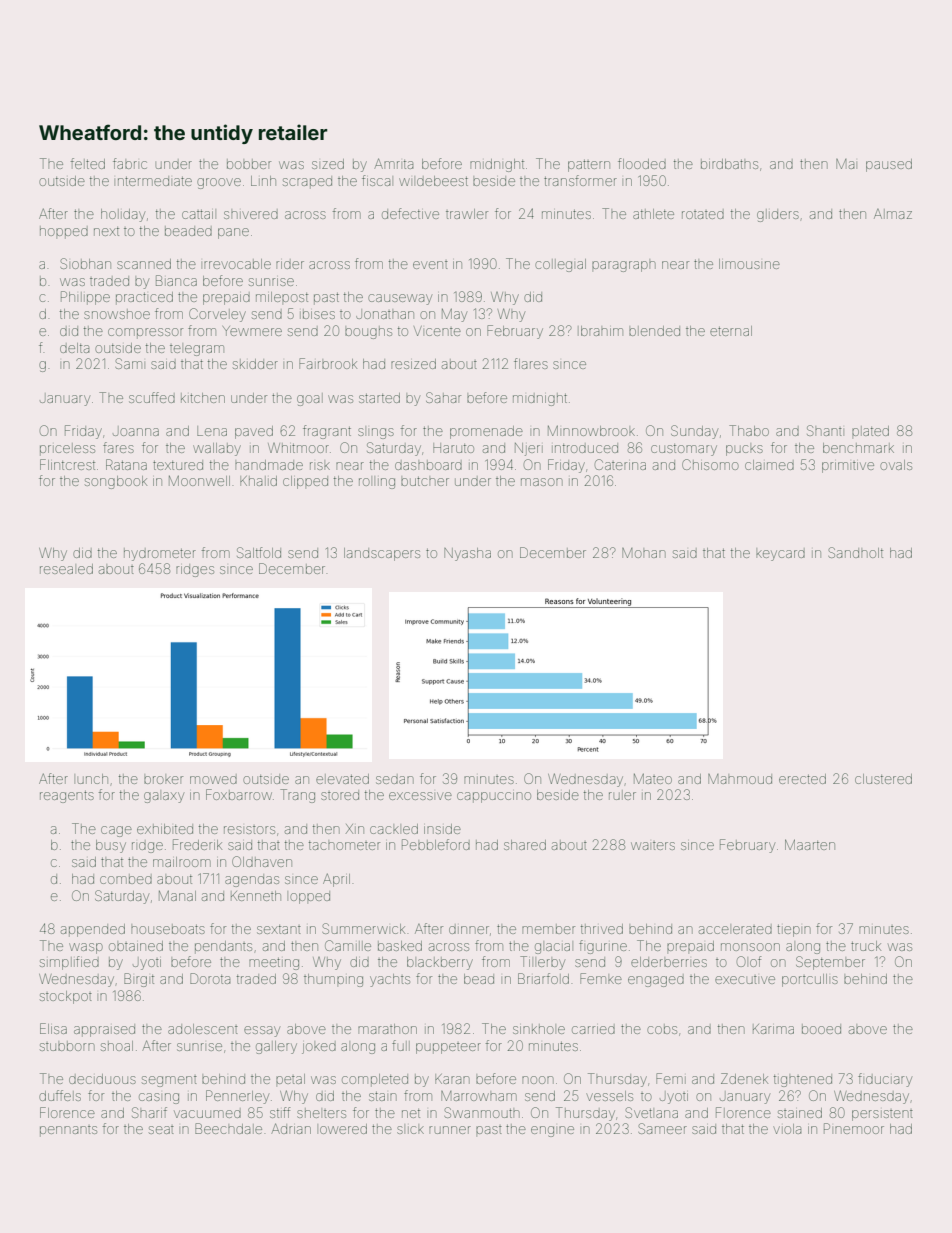 The image size is (952, 1233). Describe the element at coordinates (654, 331) in the image. I see `blended` at that location.
